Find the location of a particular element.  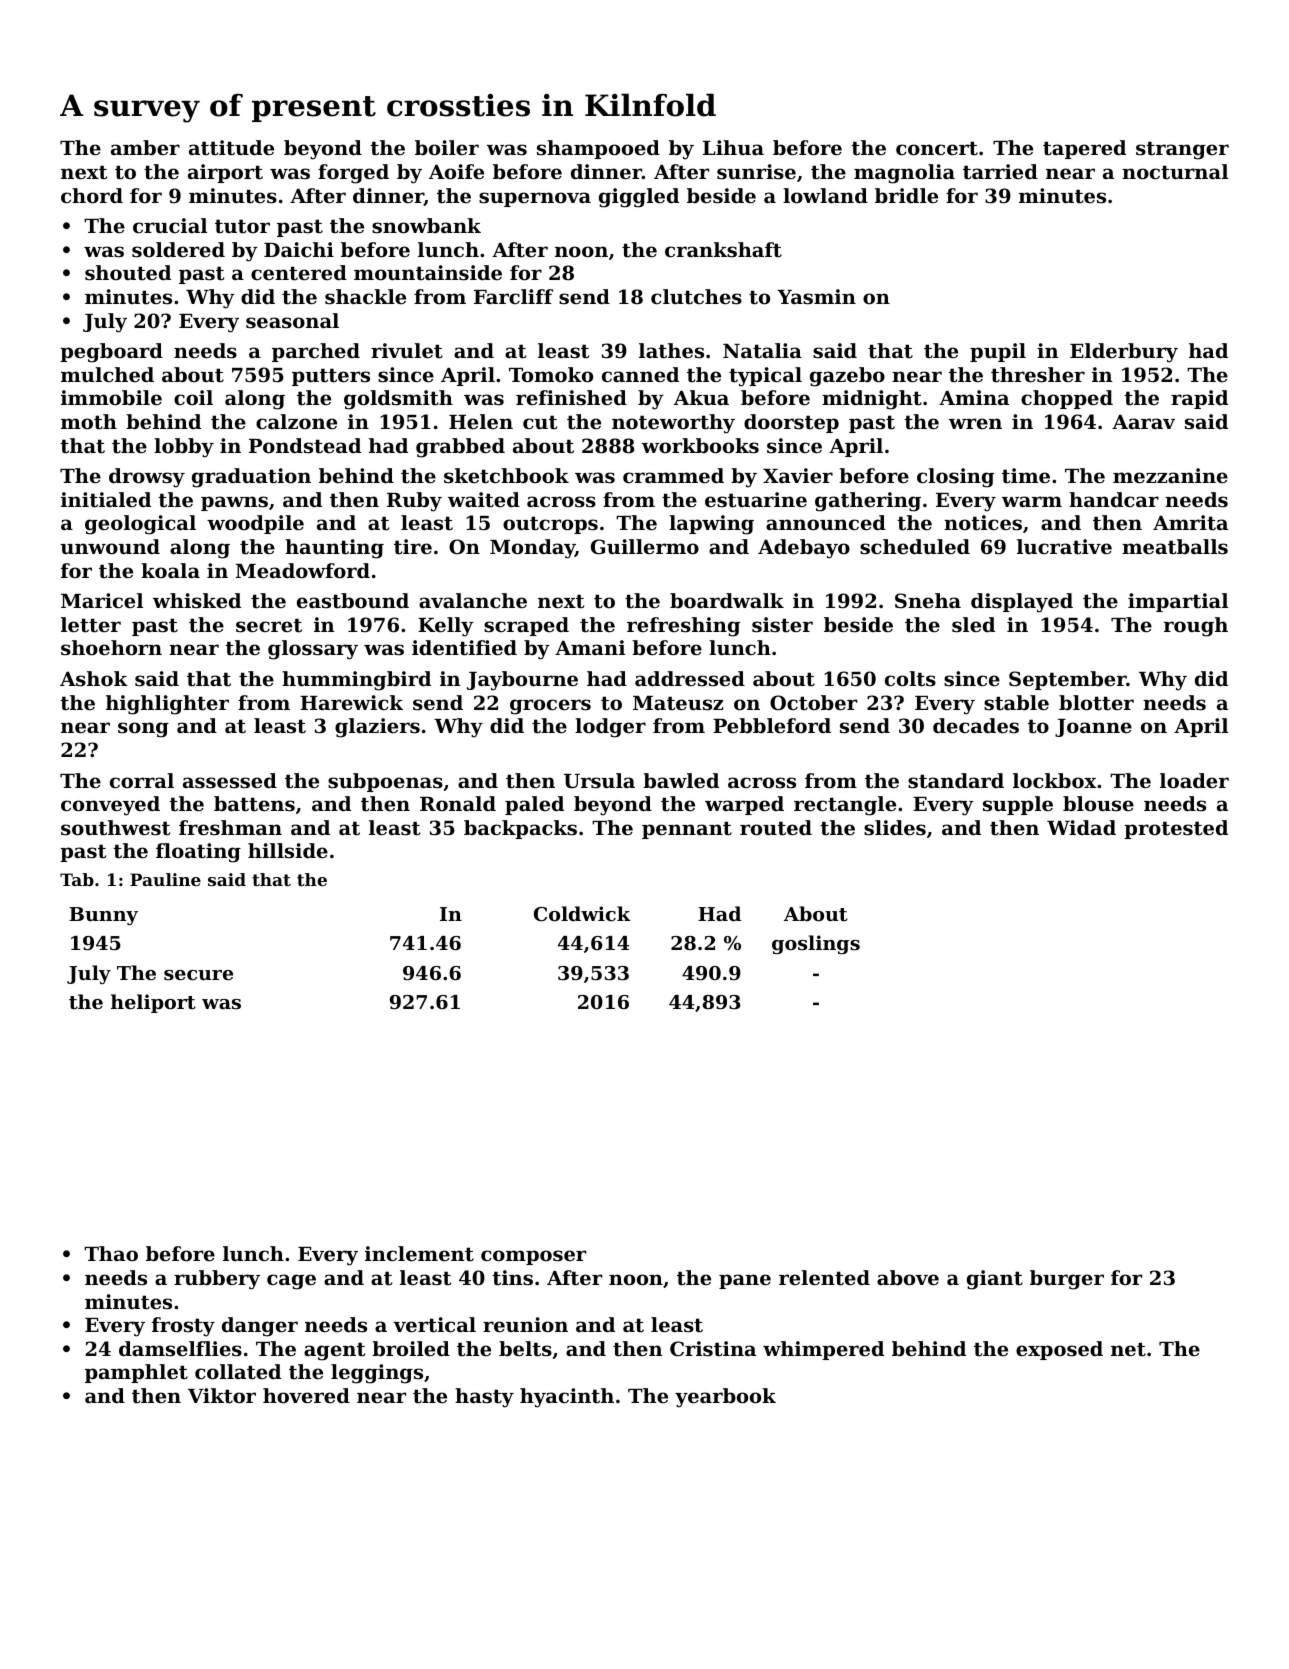

impartial is located at coordinates (1178, 602).
